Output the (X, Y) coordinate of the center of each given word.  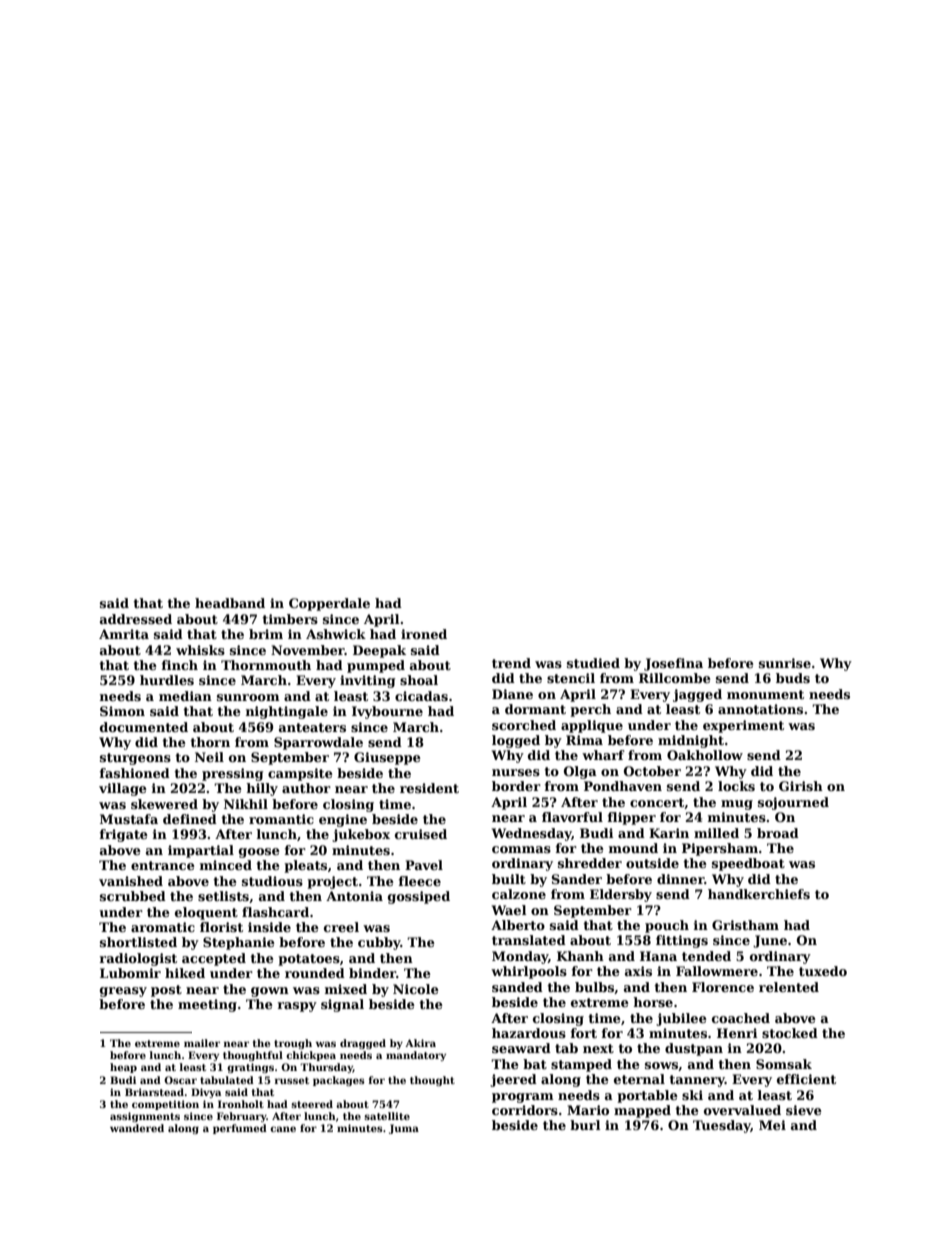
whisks (200, 650)
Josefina (673, 664)
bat (535, 1064)
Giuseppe (387, 758)
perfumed (240, 1129)
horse (653, 1002)
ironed (424, 634)
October (652, 771)
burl (585, 1125)
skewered (164, 804)
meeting (207, 1005)
